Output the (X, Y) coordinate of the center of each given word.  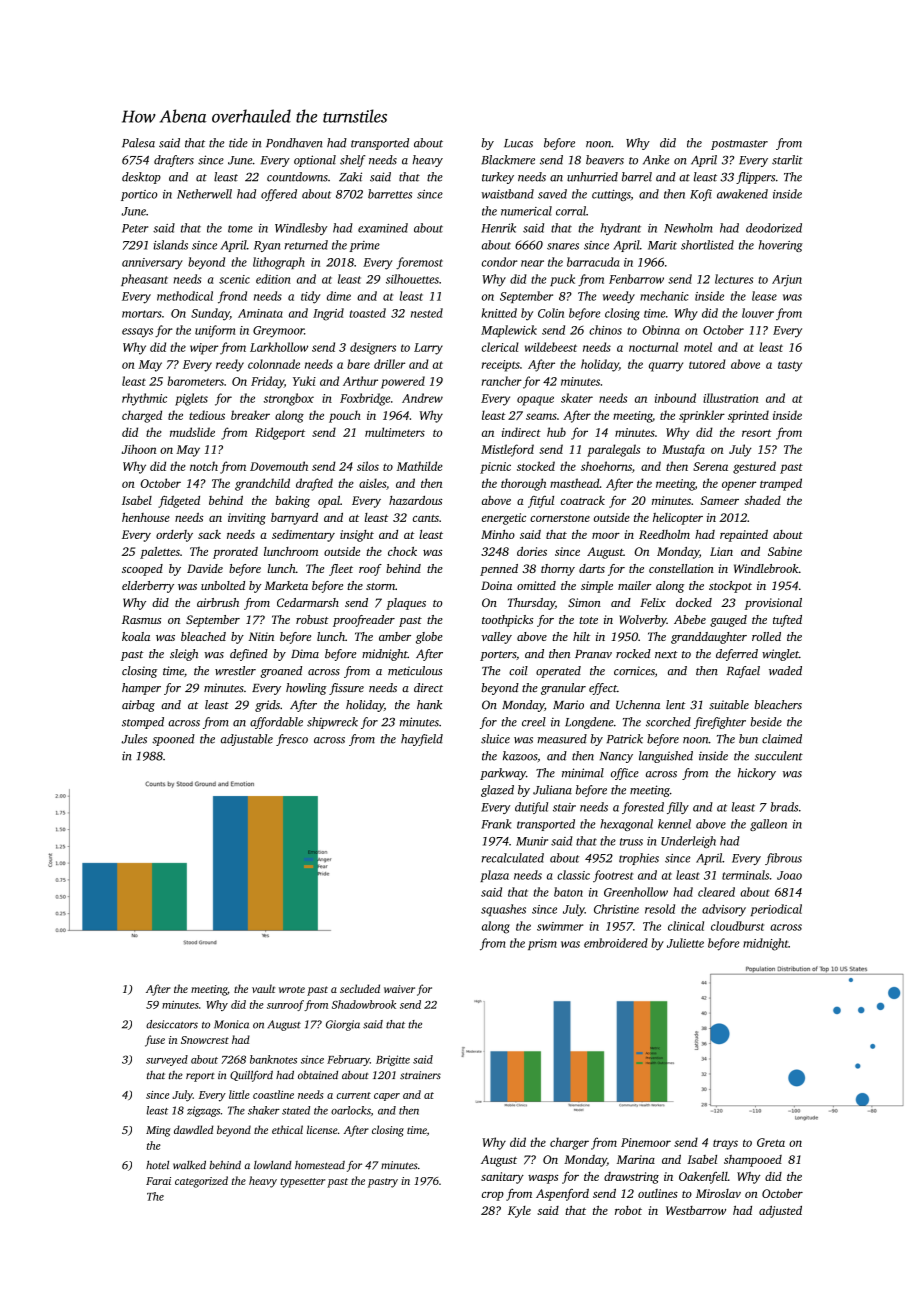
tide (238, 143)
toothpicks (507, 621)
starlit (787, 160)
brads (784, 807)
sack (209, 534)
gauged (728, 621)
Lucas (518, 143)
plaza (494, 876)
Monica (231, 1024)
